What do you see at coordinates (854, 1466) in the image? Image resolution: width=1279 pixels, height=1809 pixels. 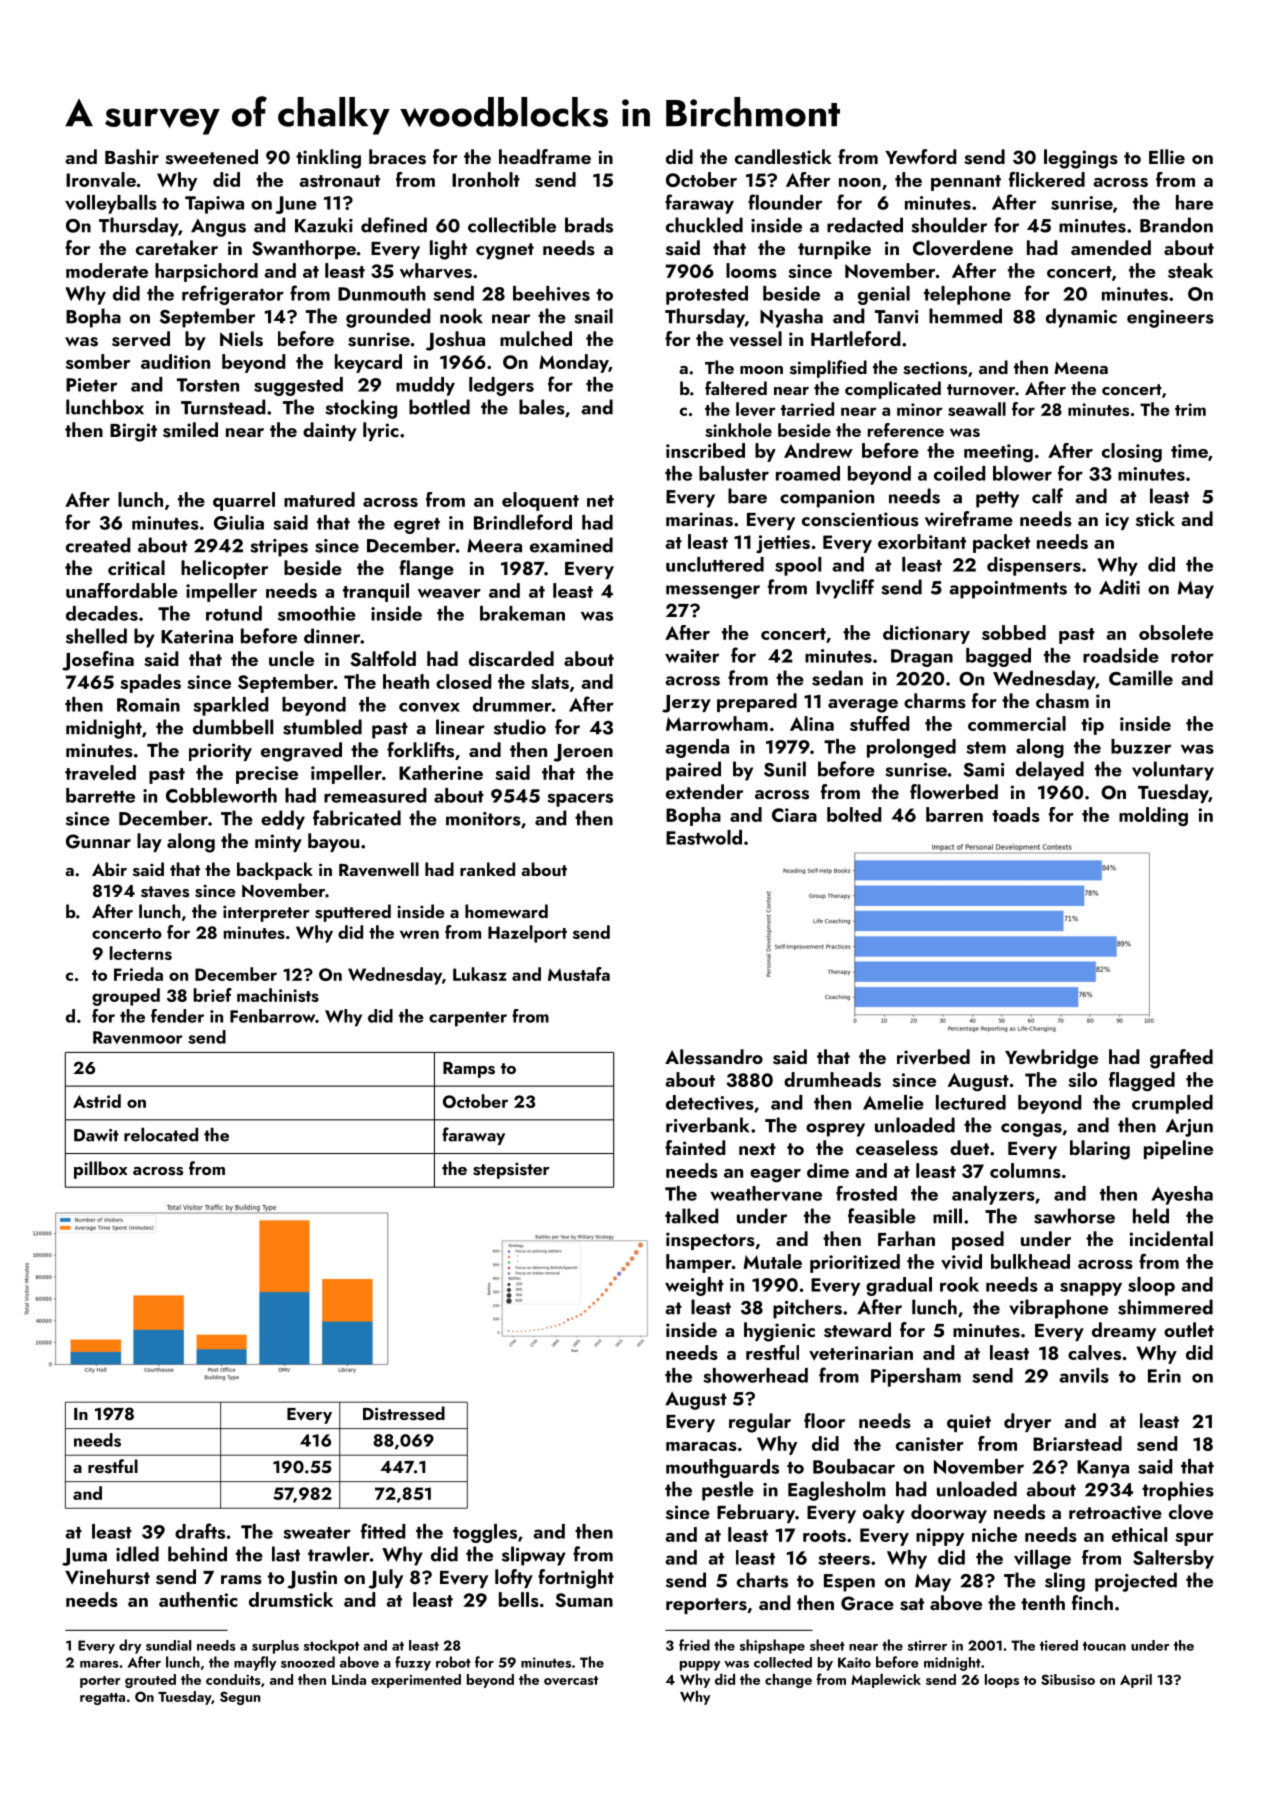 I see `Boubacar` at bounding box center [854, 1466].
